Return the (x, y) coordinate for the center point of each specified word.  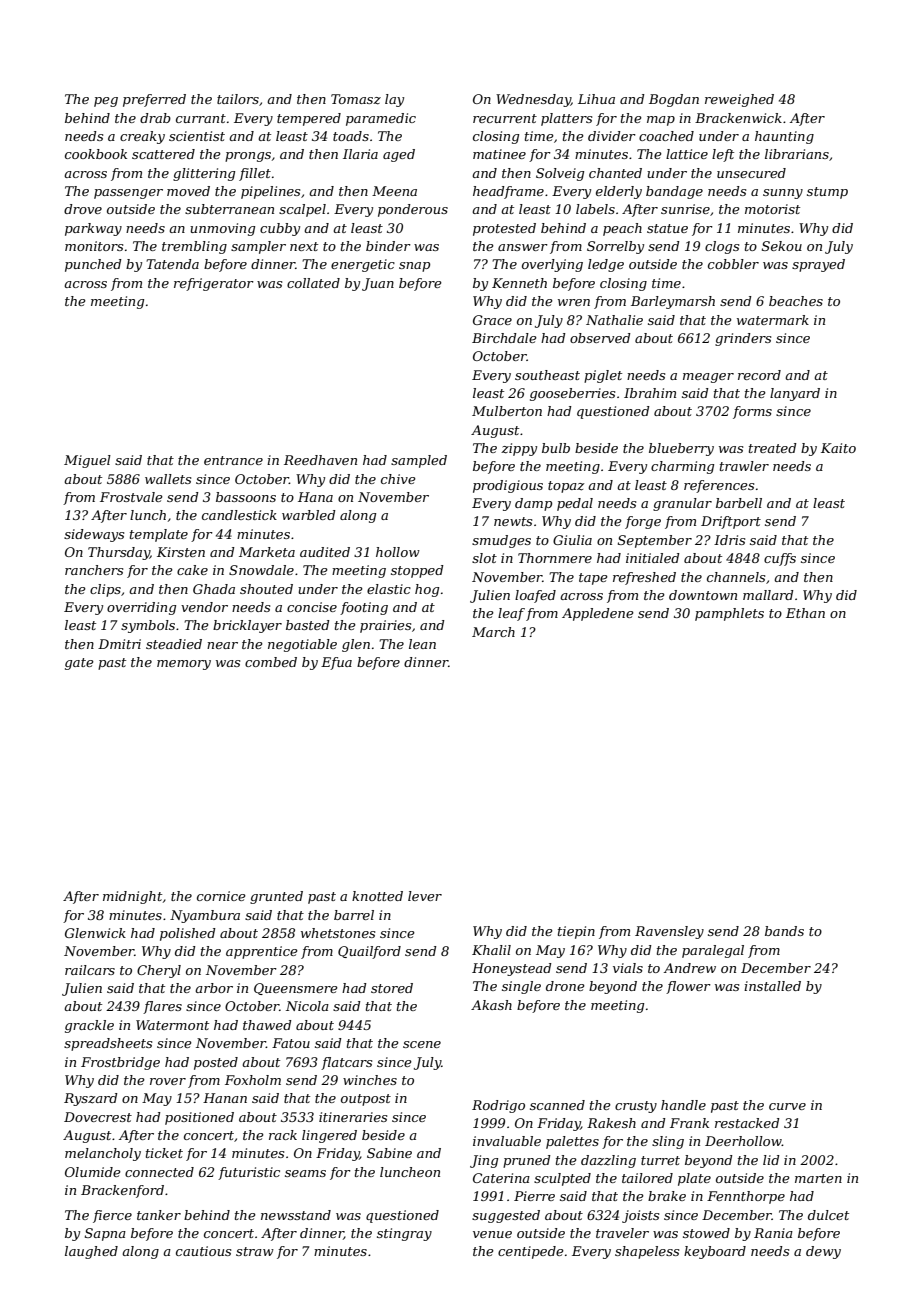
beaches (796, 301)
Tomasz (356, 99)
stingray (404, 1234)
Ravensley (669, 932)
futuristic (249, 1173)
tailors (238, 99)
